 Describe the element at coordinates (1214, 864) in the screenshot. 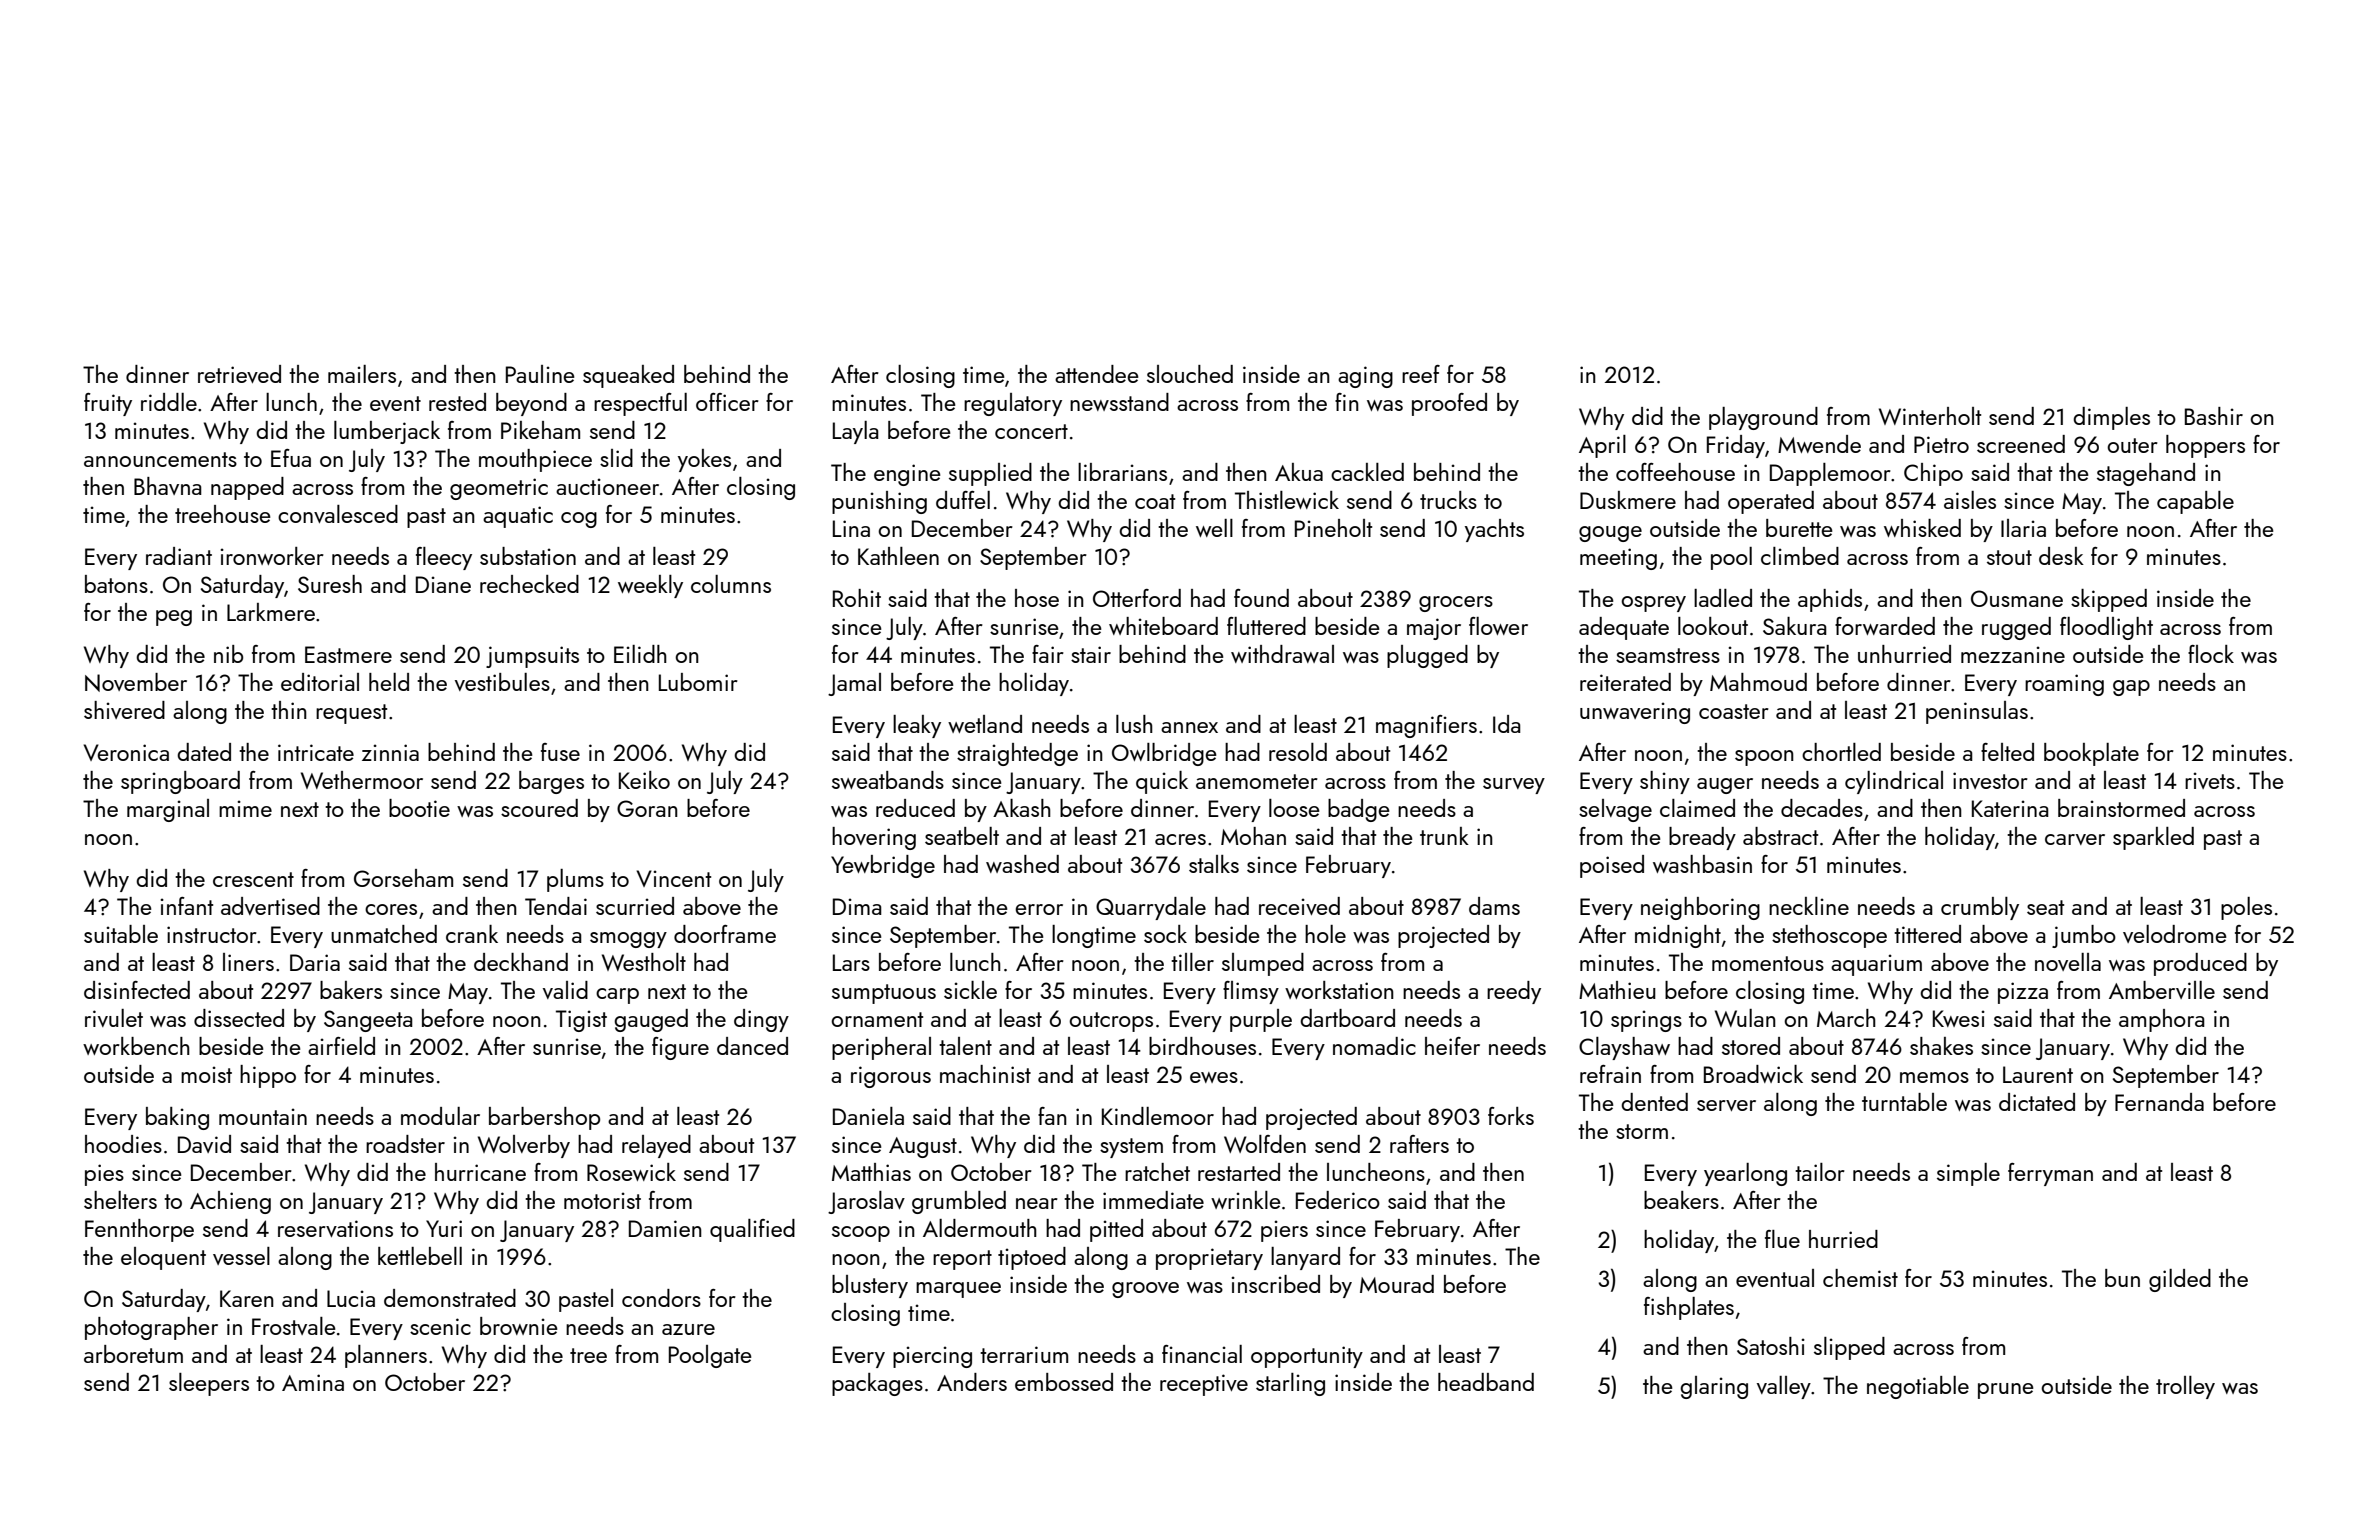

I see `stalks` at that location.
